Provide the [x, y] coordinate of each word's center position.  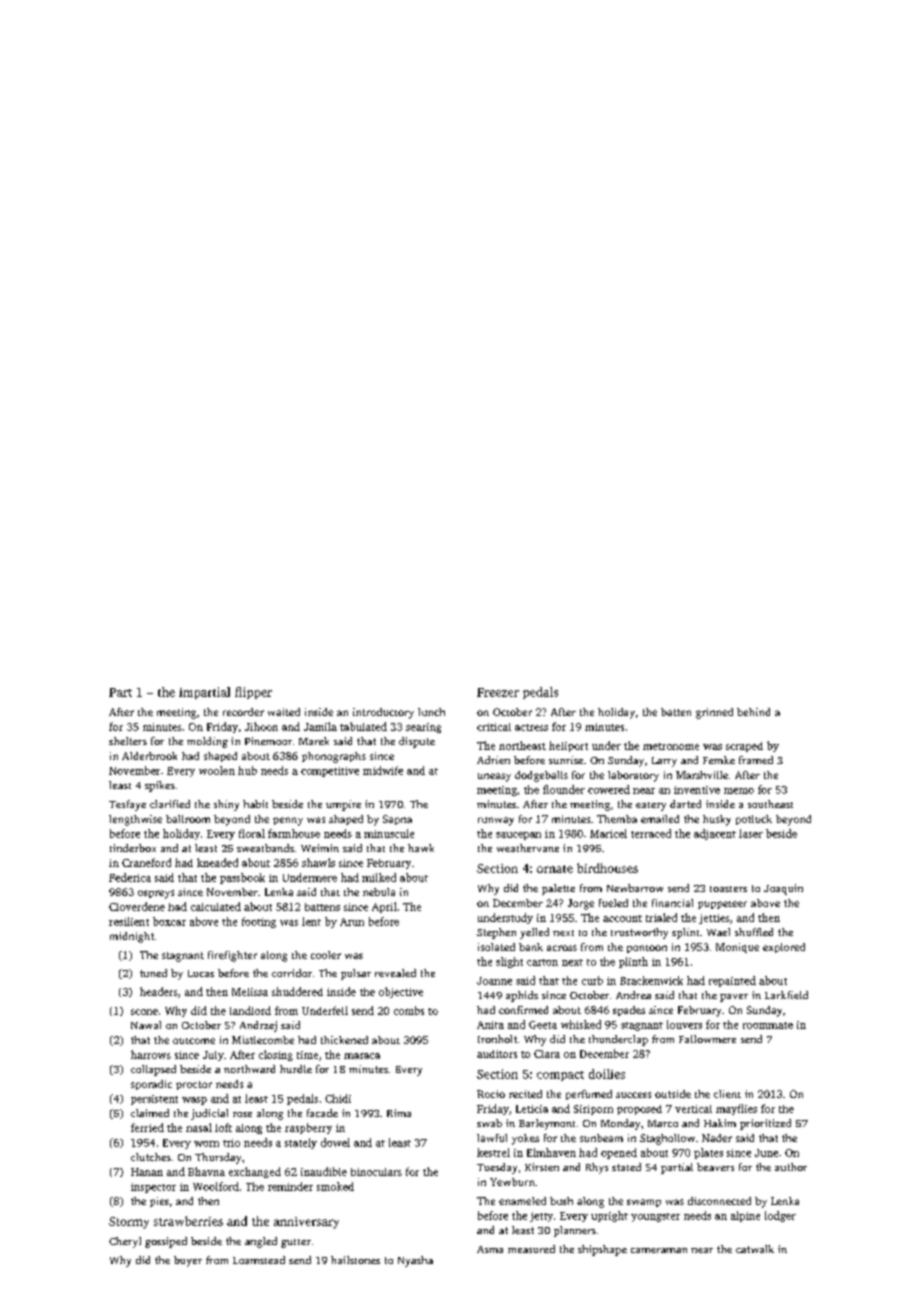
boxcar [169, 921]
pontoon [647, 949]
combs [409, 1010]
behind [753, 712]
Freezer [498, 692]
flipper [253, 693]
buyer [188, 1261]
